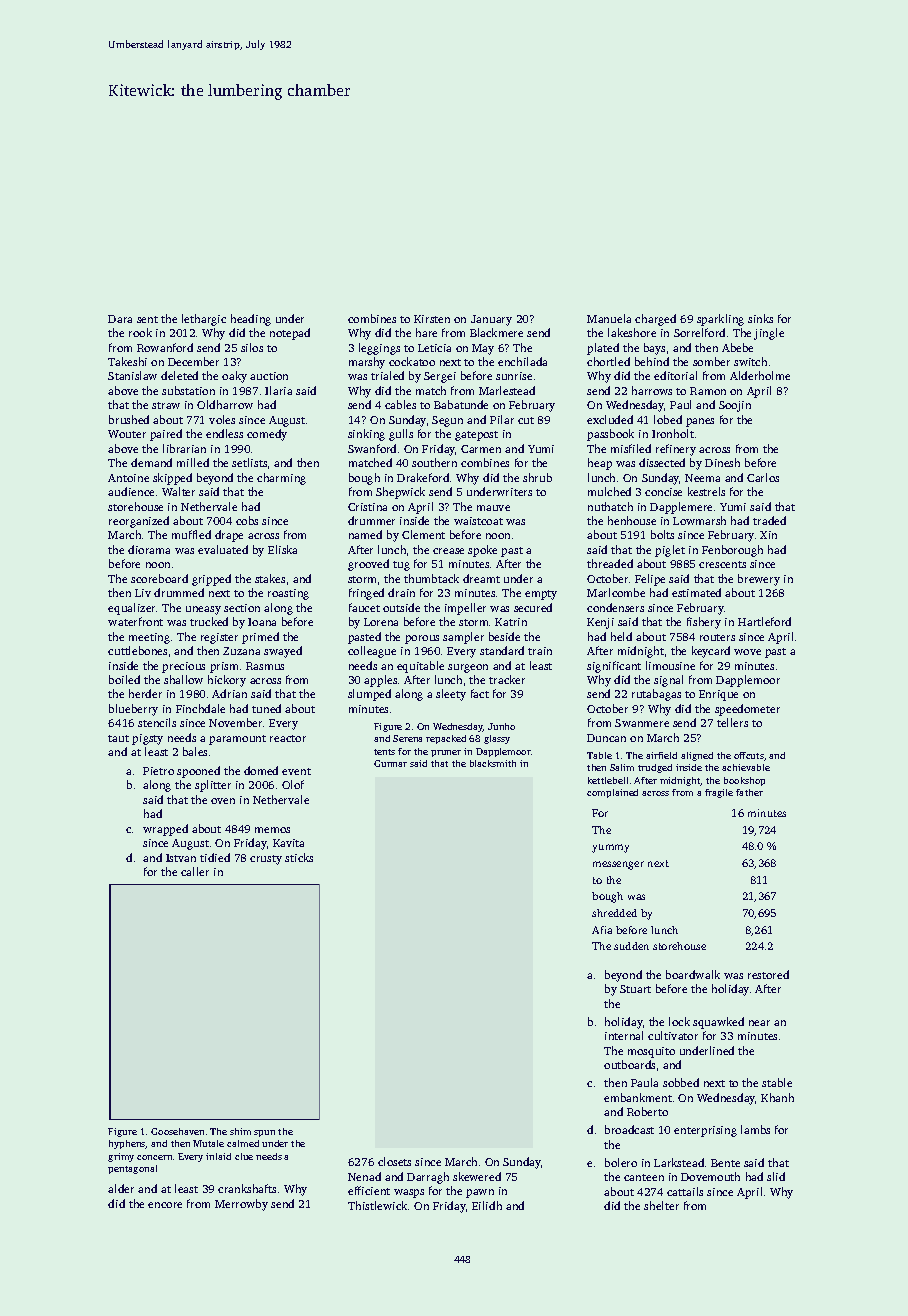  Describe the element at coordinates (299, 857) in the document. I see `sticks` at that location.
